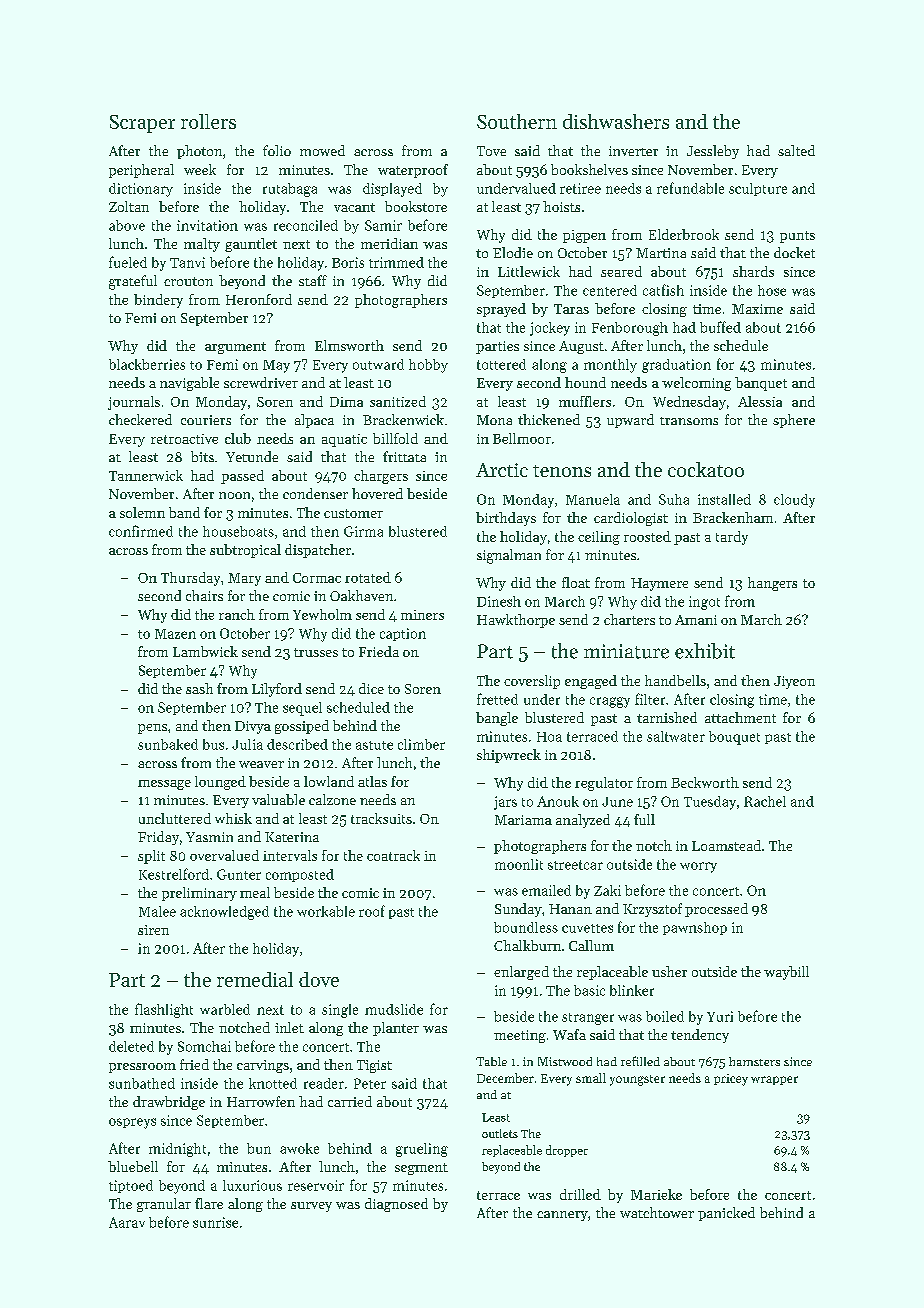 This screenshot has width=924, height=1308. I want to click on outlets, so click(500, 1133).
